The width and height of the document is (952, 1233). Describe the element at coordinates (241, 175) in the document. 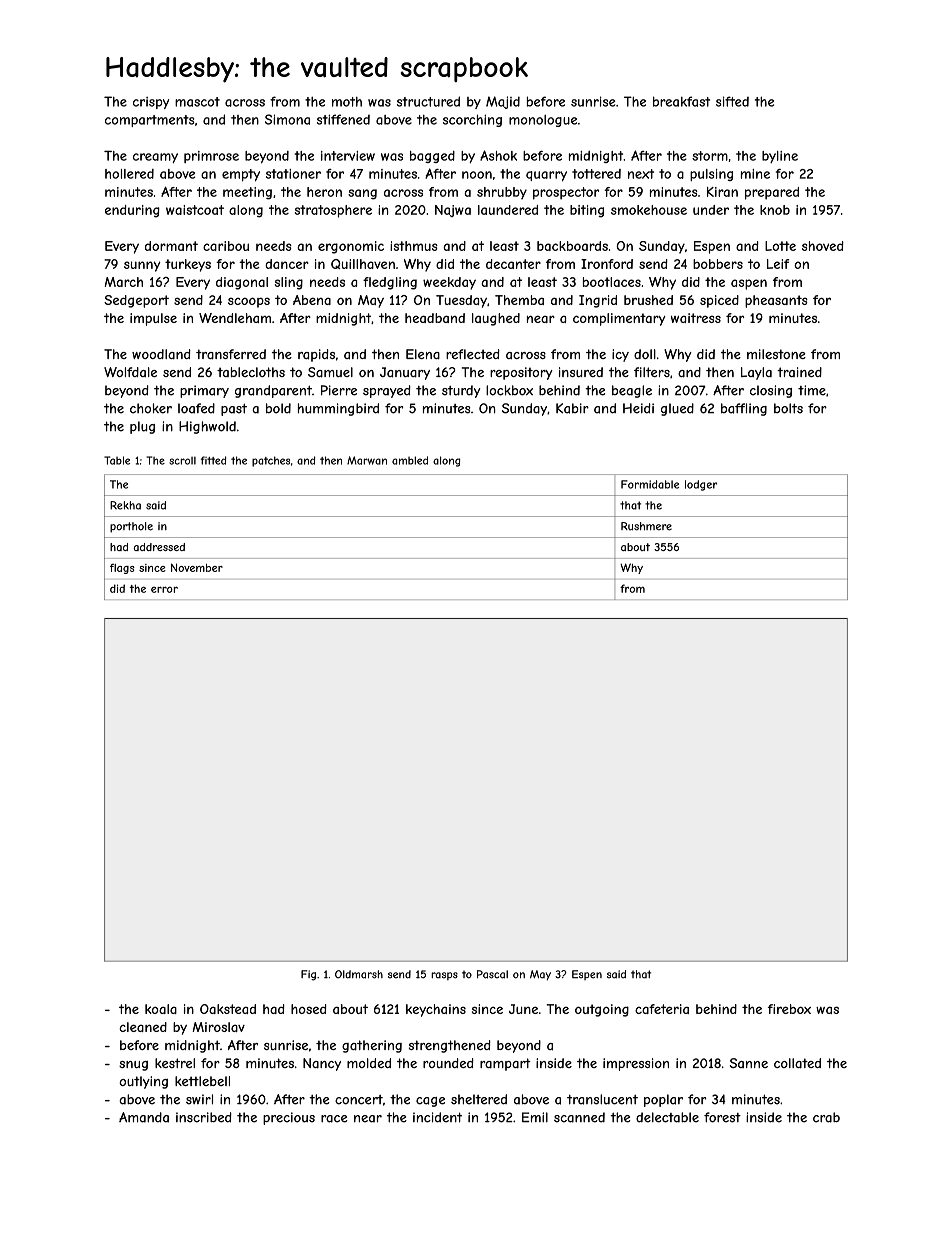

I see `empty` at that location.
